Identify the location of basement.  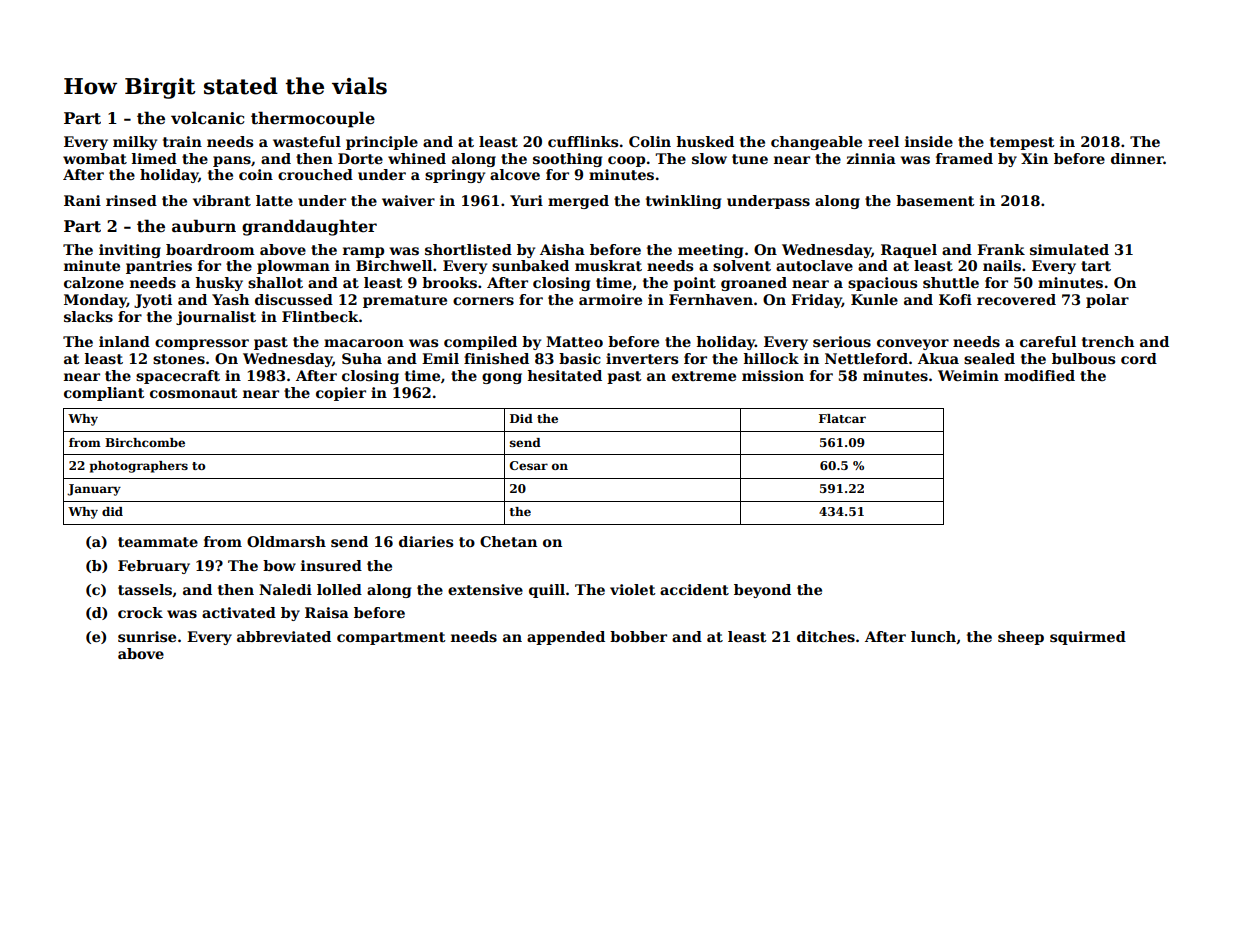
(935, 200).
